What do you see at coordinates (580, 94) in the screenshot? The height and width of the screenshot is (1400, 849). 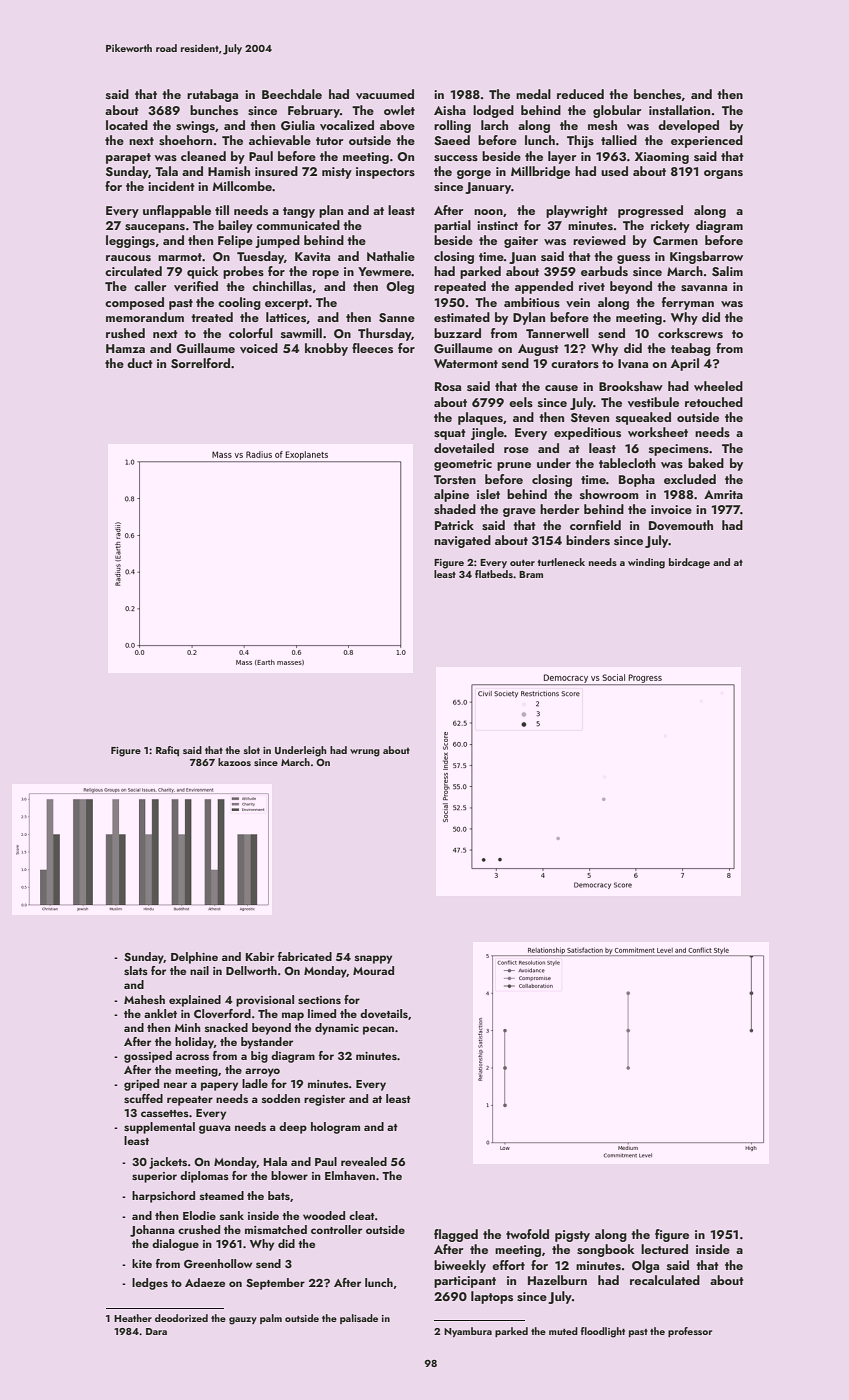 I see `reduced` at bounding box center [580, 94].
